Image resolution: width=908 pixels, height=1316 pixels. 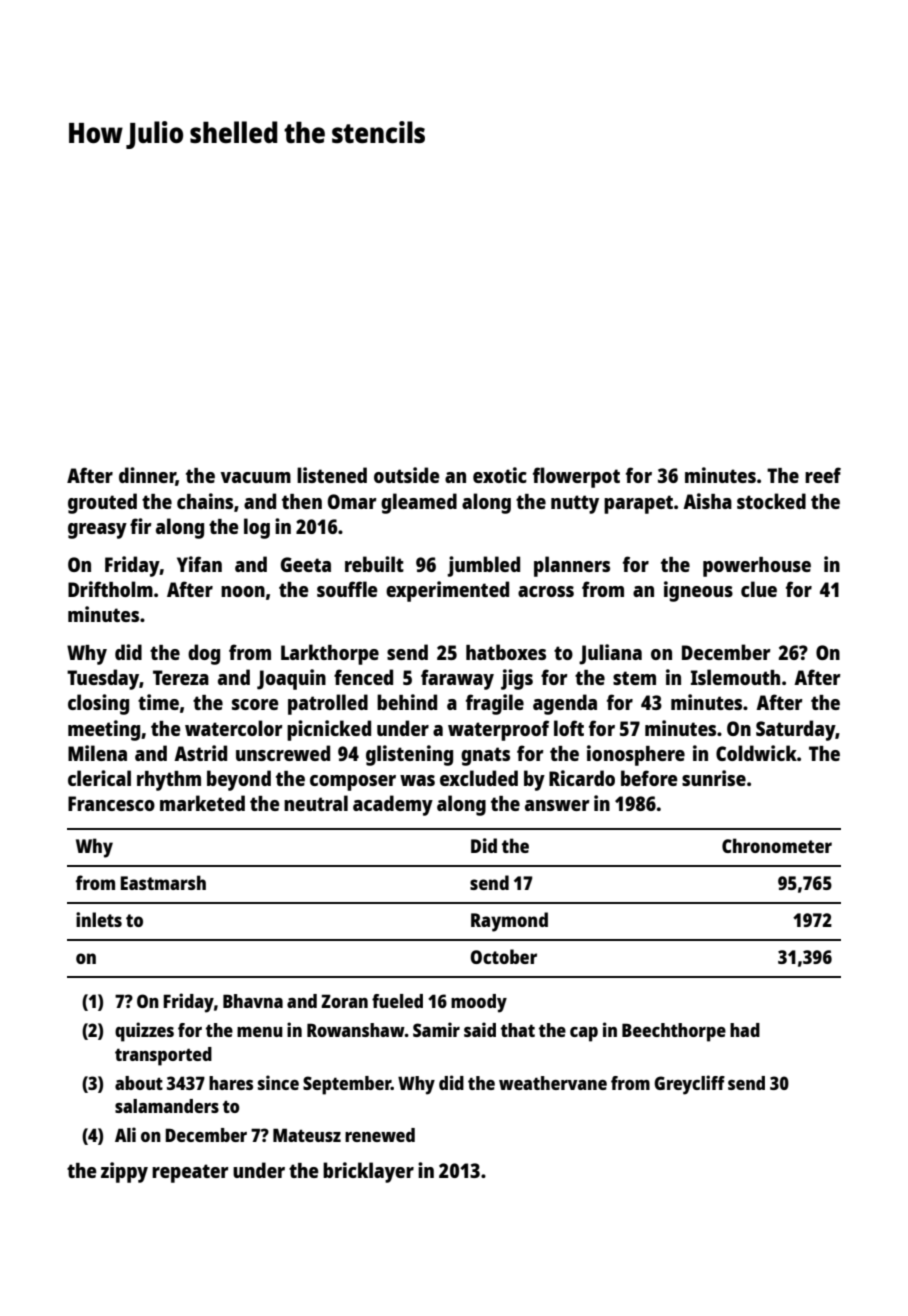 What do you see at coordinates (823, 475) in the page?
I see `reef` at bounding box center [823, 475].
